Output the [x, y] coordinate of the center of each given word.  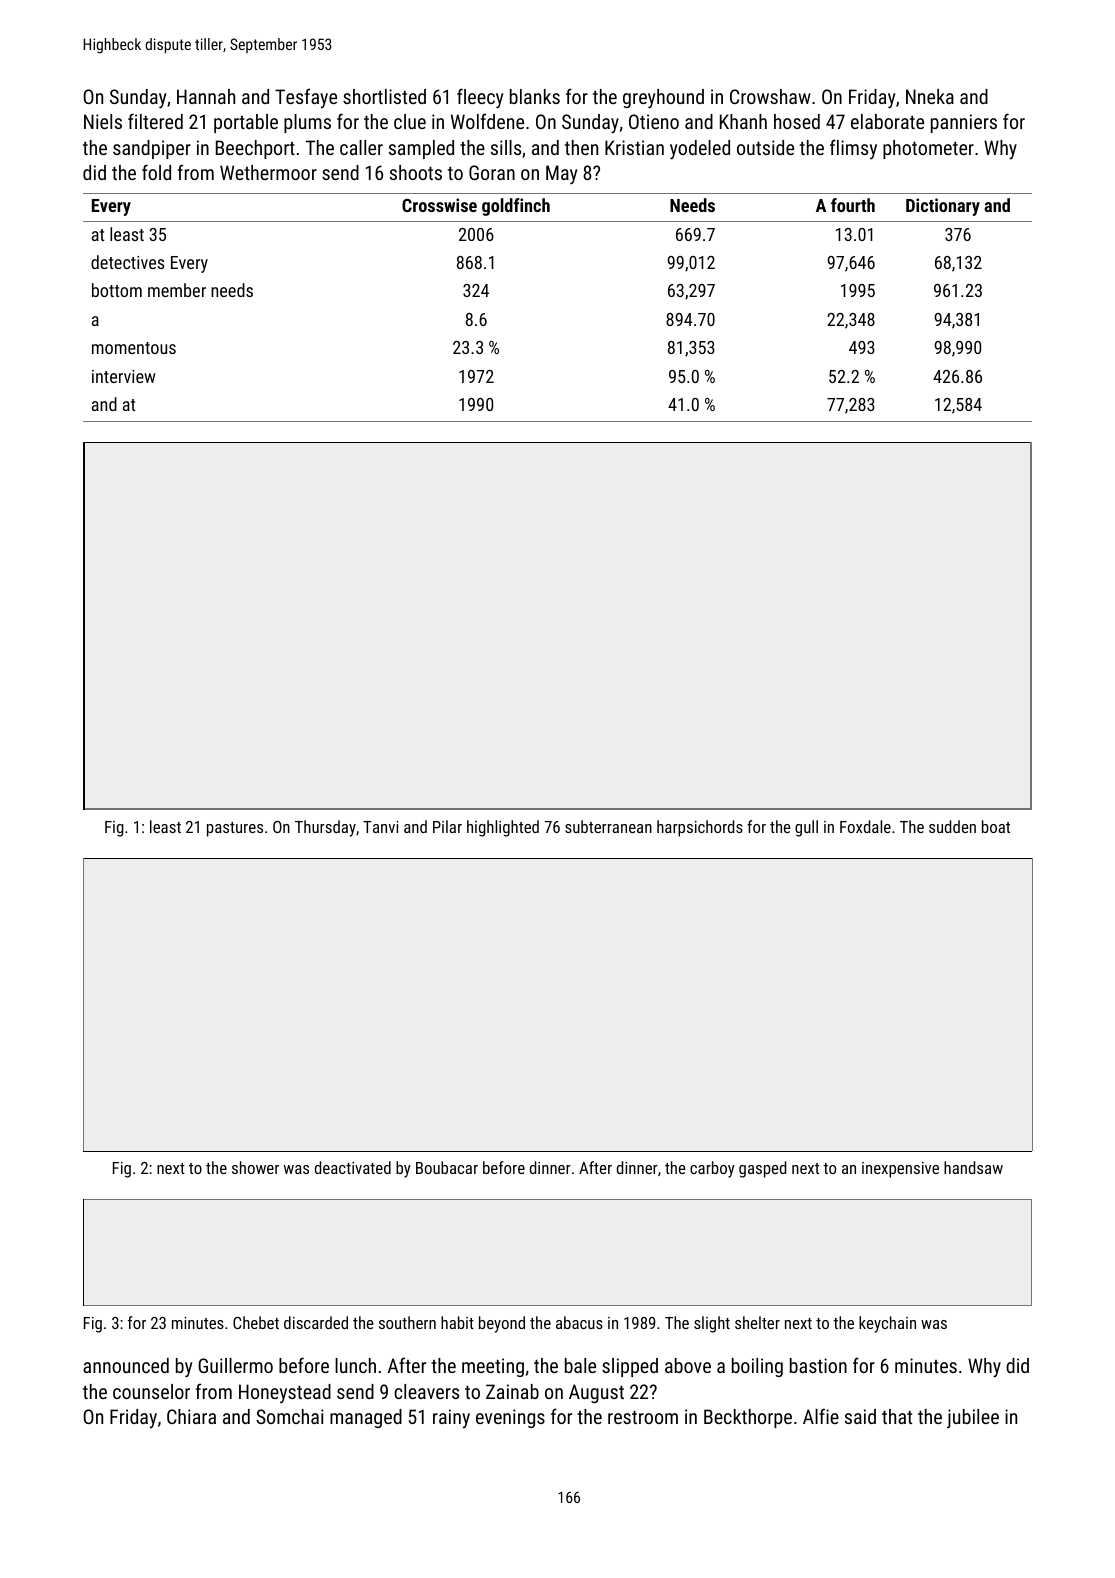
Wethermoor [268, 172]
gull [806, 828]
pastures [235, 829]
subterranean [608, 826]
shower [255, 1167]
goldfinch [516, 207]
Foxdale [865, 826]
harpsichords [700, 828]
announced [126, 1365]
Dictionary [943, 207]
